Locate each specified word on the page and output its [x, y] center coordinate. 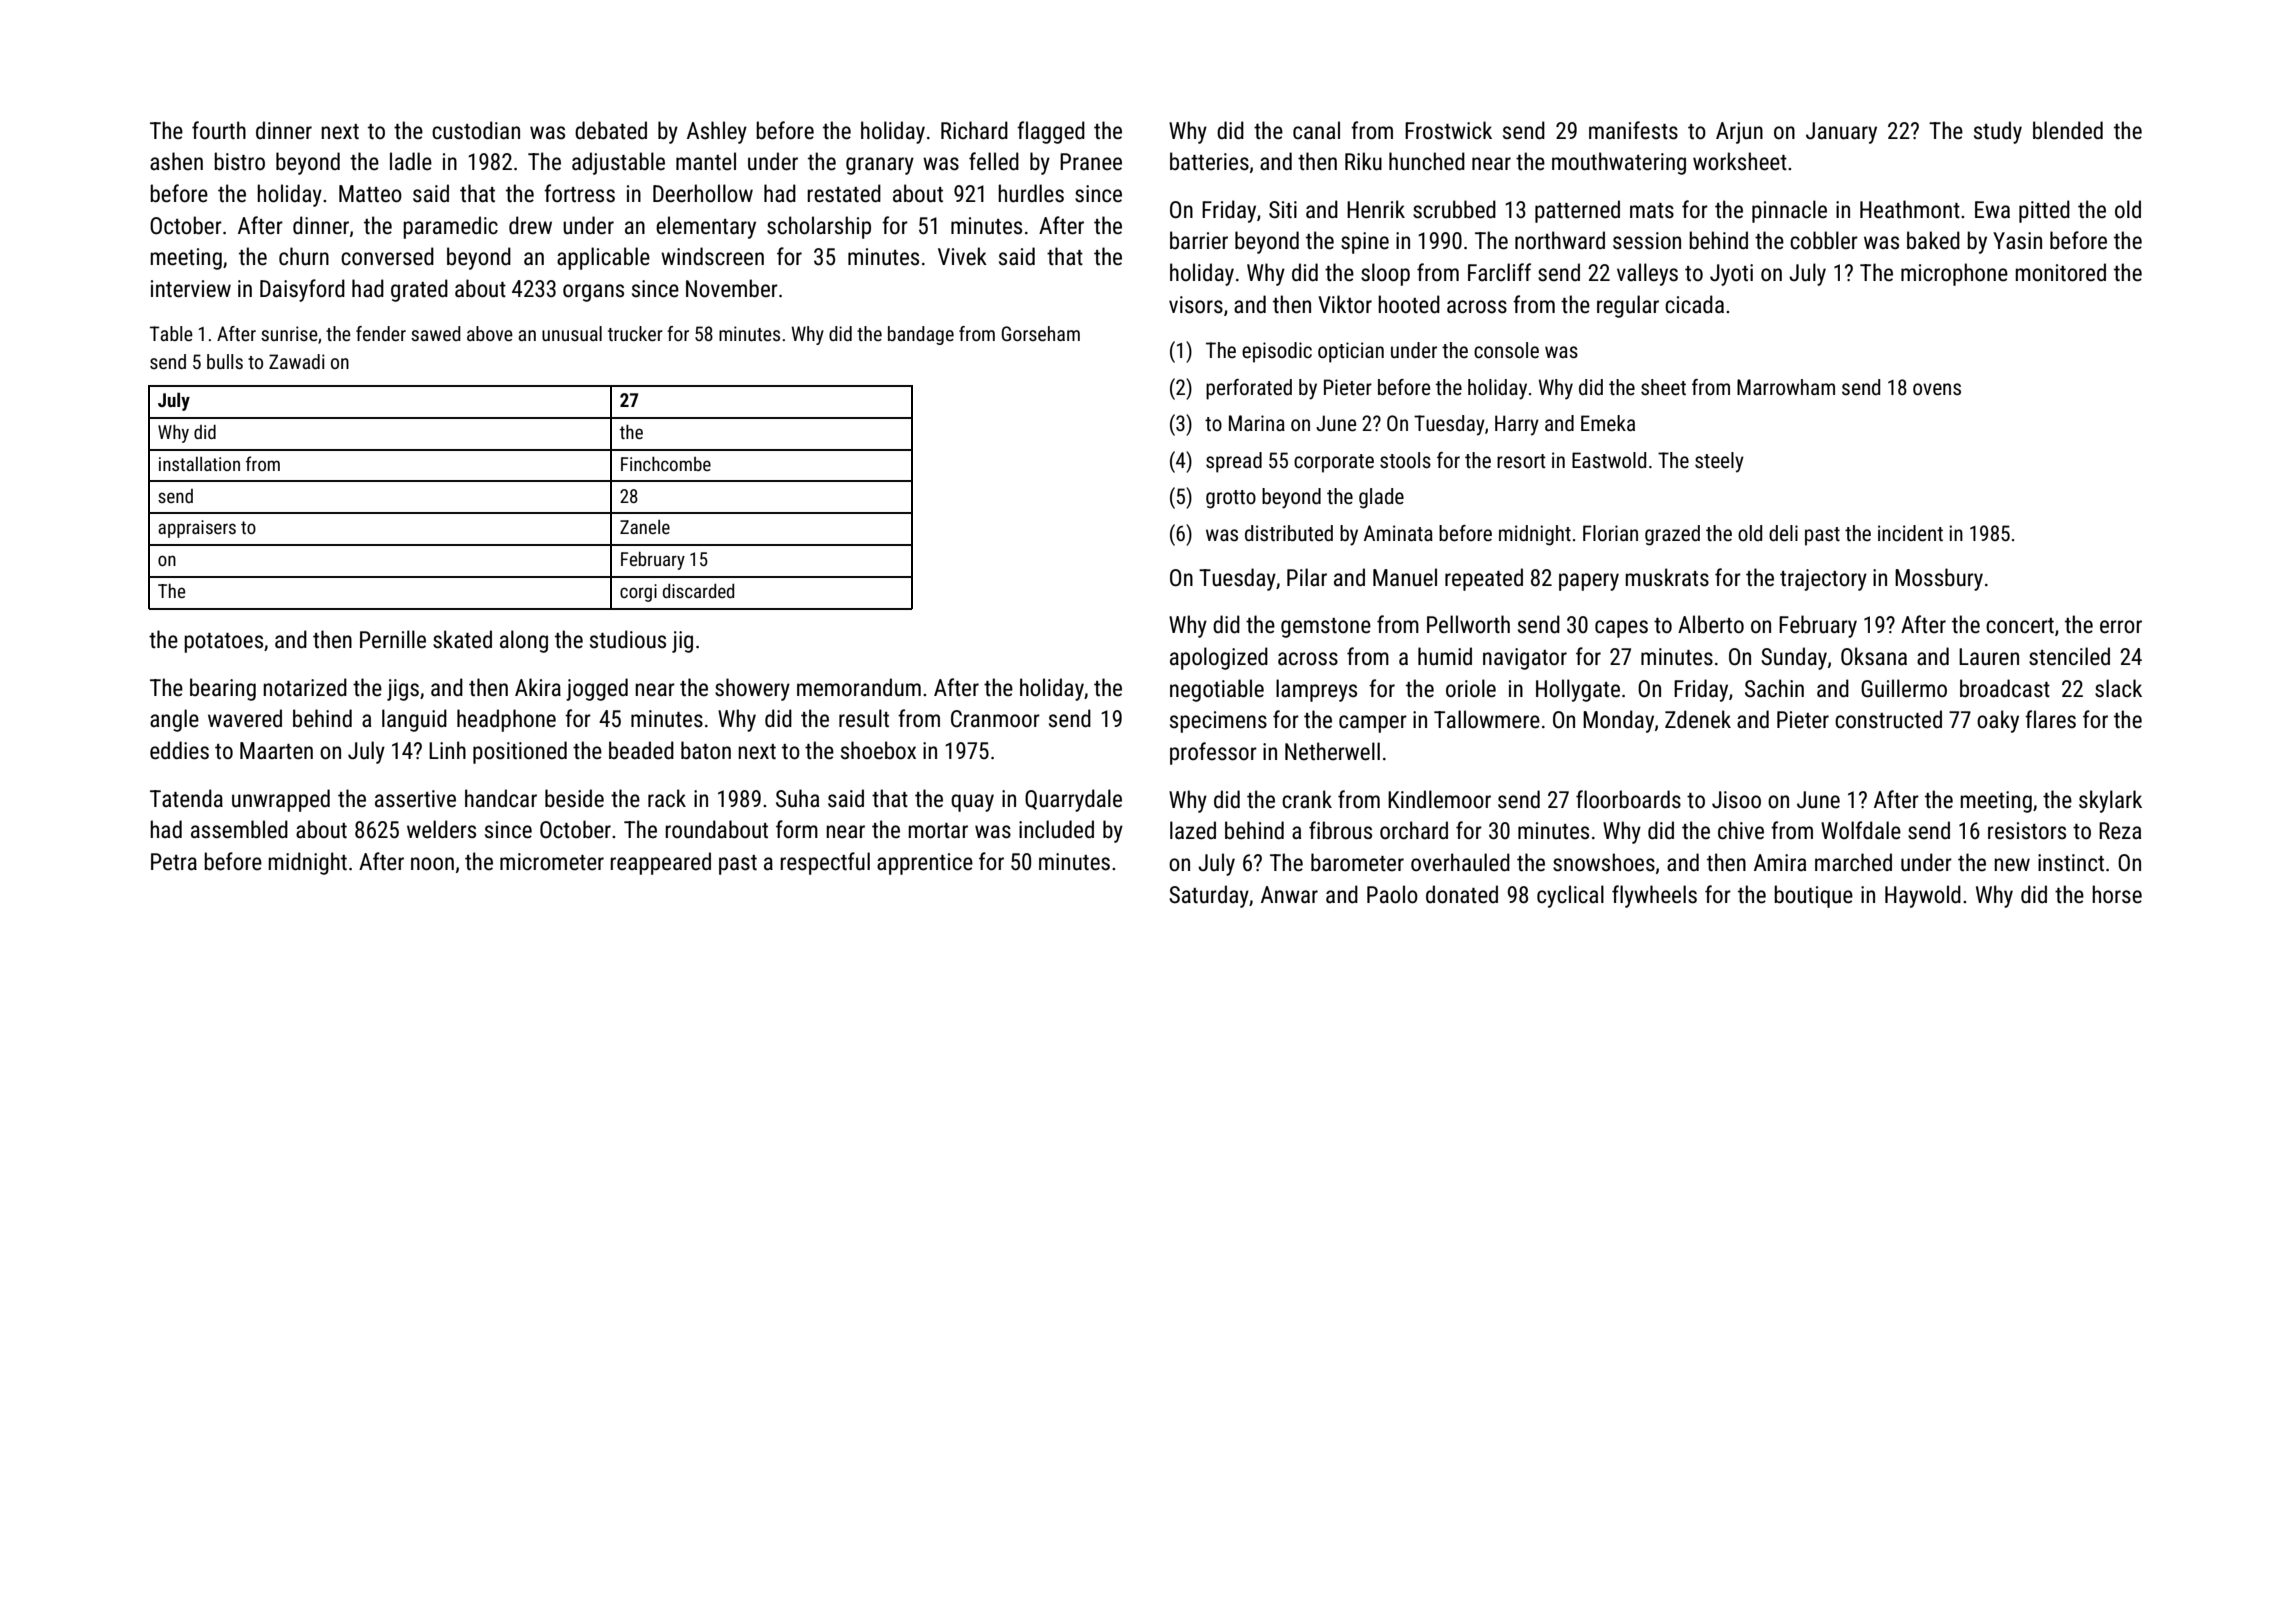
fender [381, 333]
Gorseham [1041, 333]
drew [530, 225]
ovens [1937, 389]
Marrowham [1786, 387]
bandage [921, 335]
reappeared [660, 863]
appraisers [197, 529]
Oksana [1874, 656]
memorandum [859, 687]
